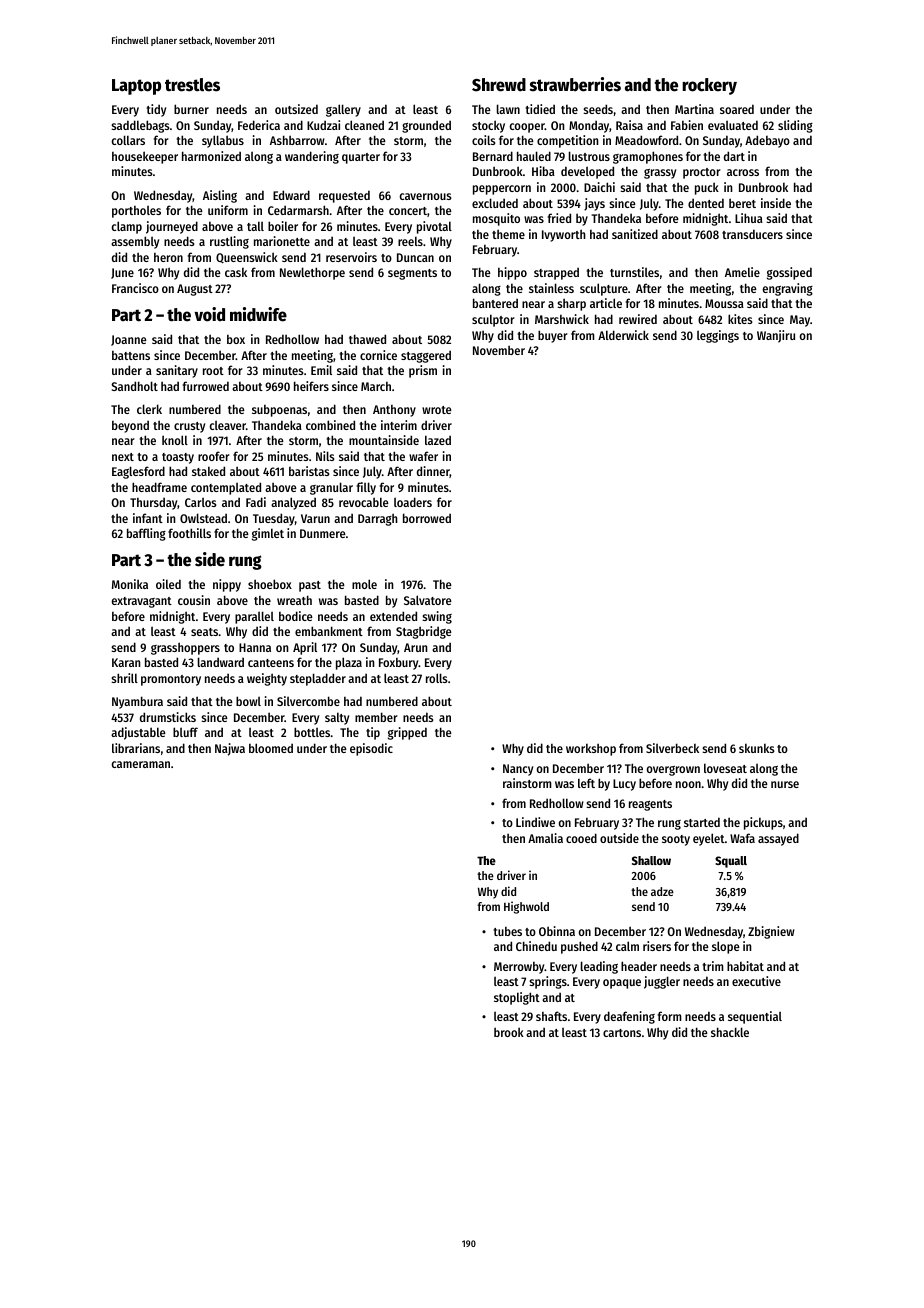 The width and height of the screenshot is (924, 1308). Describe the element at coordinates (517, 998) in the screenshot. I see `stoplight` at that location.
